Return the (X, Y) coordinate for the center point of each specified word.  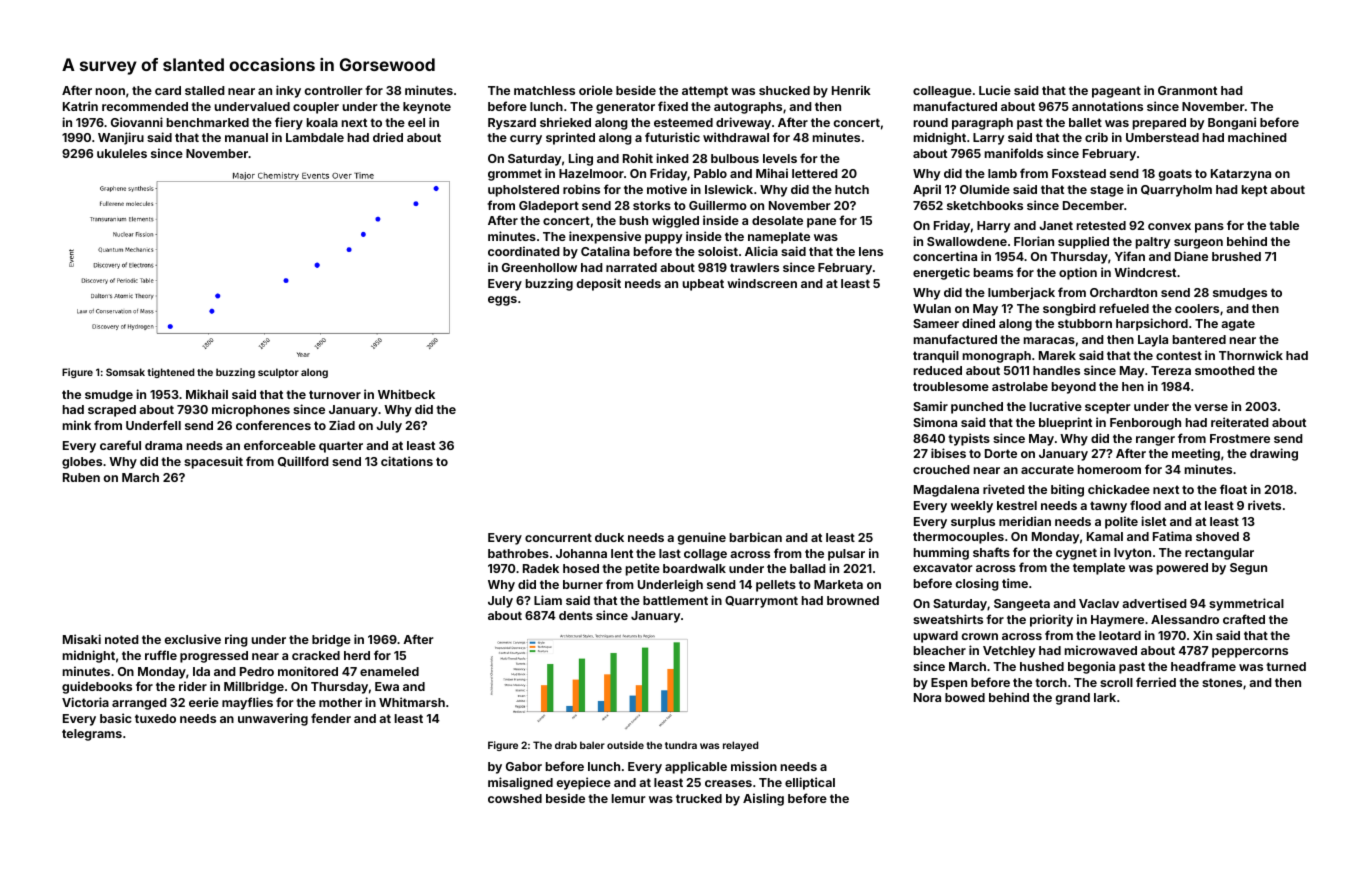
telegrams (92, 735)
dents (576, 615)
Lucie (995, 90)
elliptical (810, 783)
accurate (1047, 469)
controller (333, 90)
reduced (938, 370)
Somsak (125, 372)
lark (1105, 697)
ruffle (161, 655)
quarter (341, 447)
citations (407, 461)
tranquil (936, 356)
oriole (596, 90)
